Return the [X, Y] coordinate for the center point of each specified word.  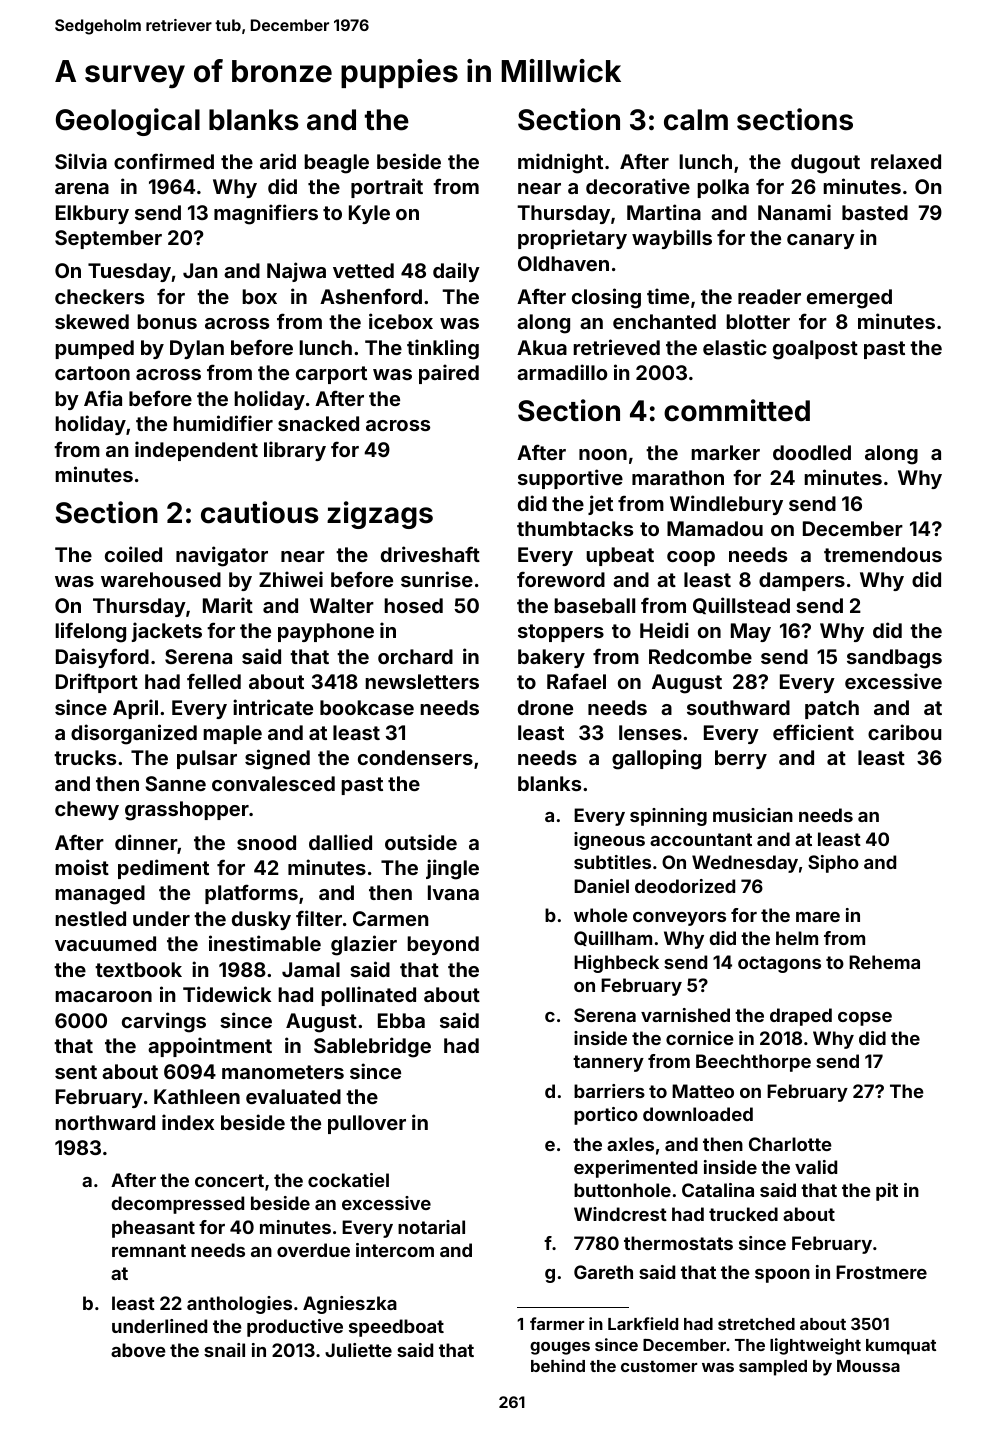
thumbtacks [575, 528]
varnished [685, 1015]
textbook [138, 969]
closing [606, 298]
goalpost [815, 350]
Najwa [296, 272]
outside [421, 842]
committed [737, 410]
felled [214, 681]
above [138, 1350]
